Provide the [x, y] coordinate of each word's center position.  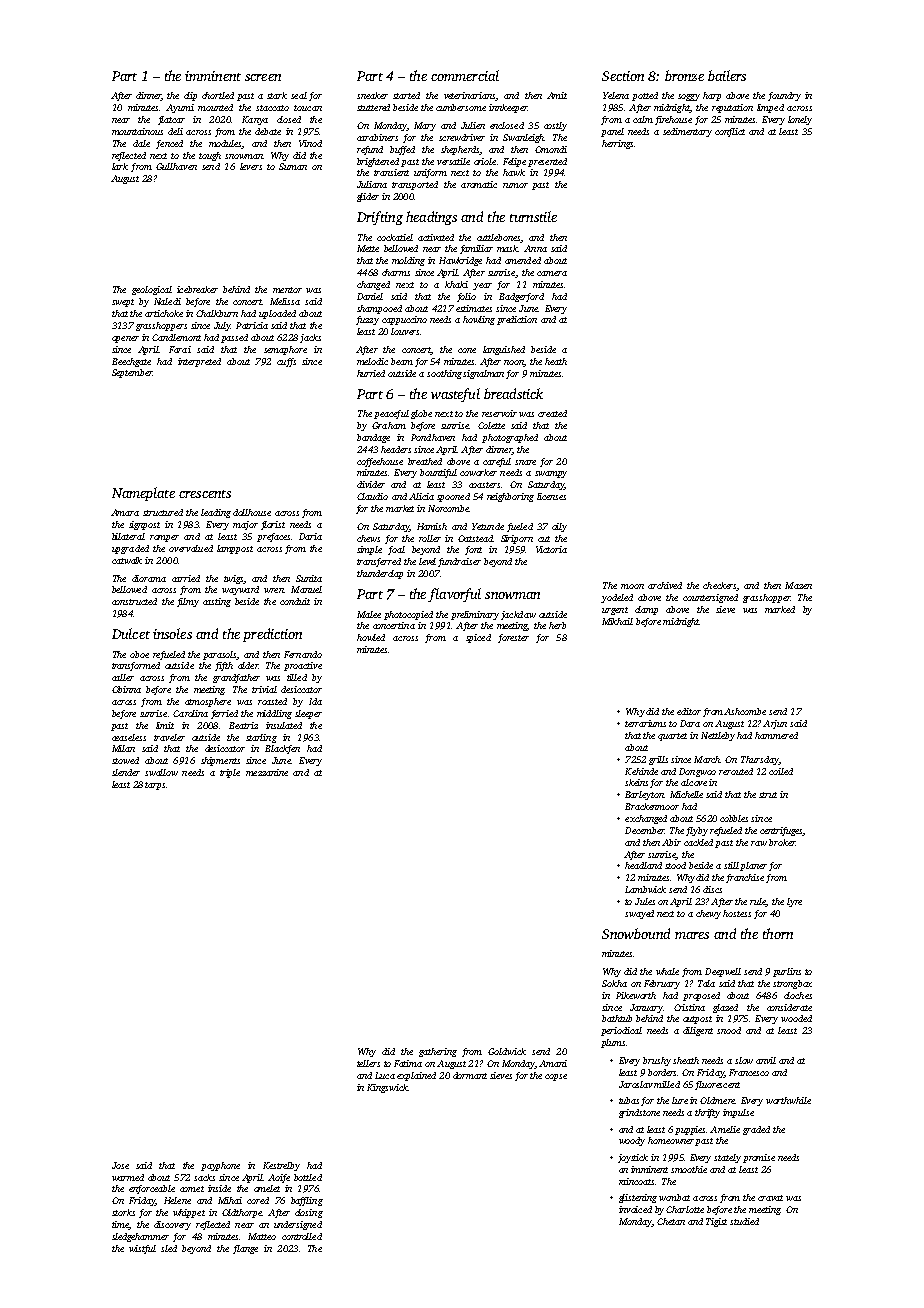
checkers [720, 586]
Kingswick [387, 1088]
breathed [425, 461]
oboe [139, 654]
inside [219, 1188]
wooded [796, 1018]
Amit [557, 95]
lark [120, 166]
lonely [800, 120]
